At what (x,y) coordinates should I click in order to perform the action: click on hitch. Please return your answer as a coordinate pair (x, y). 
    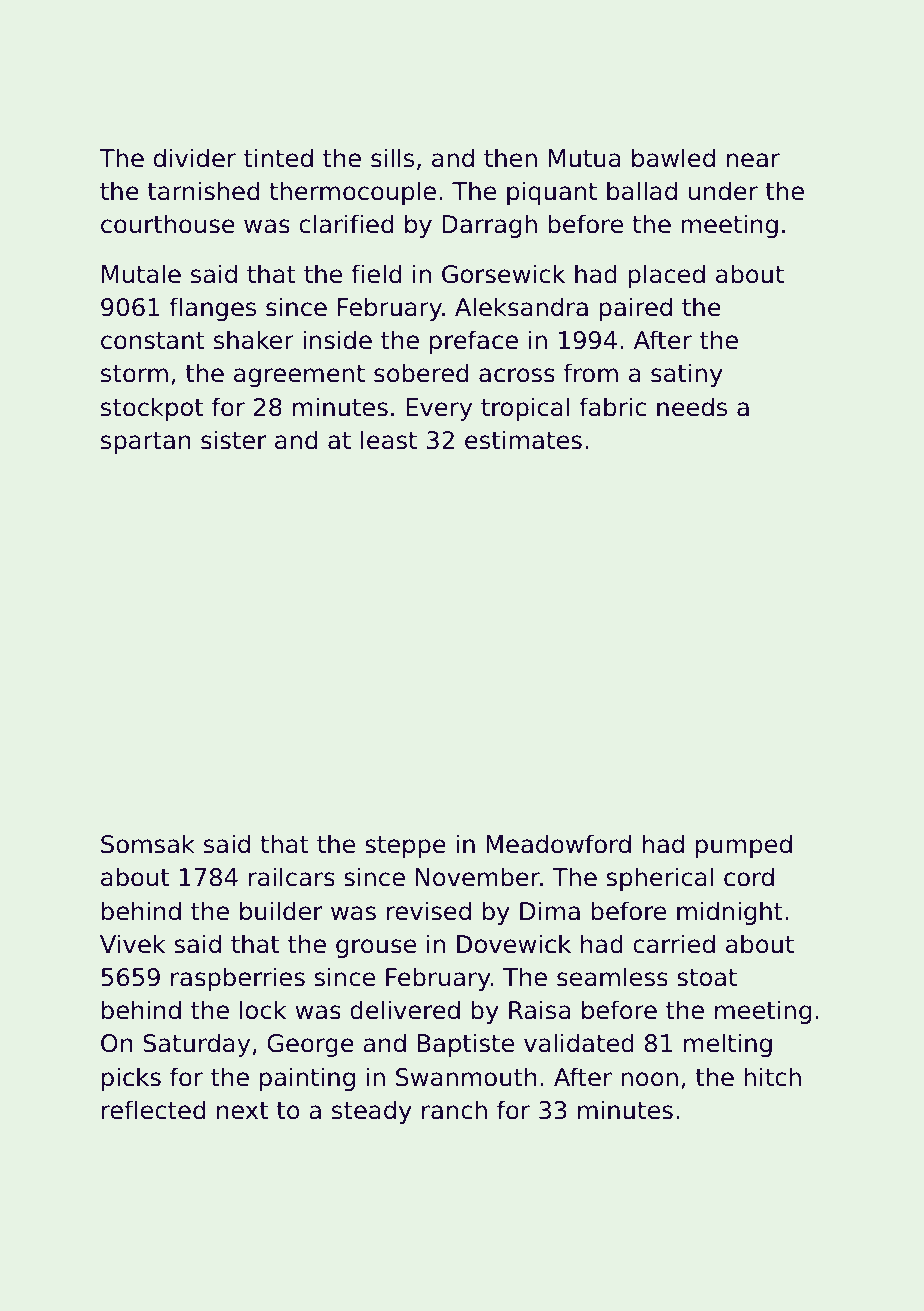
    Looking at the image, I should click on (772, 1077).
